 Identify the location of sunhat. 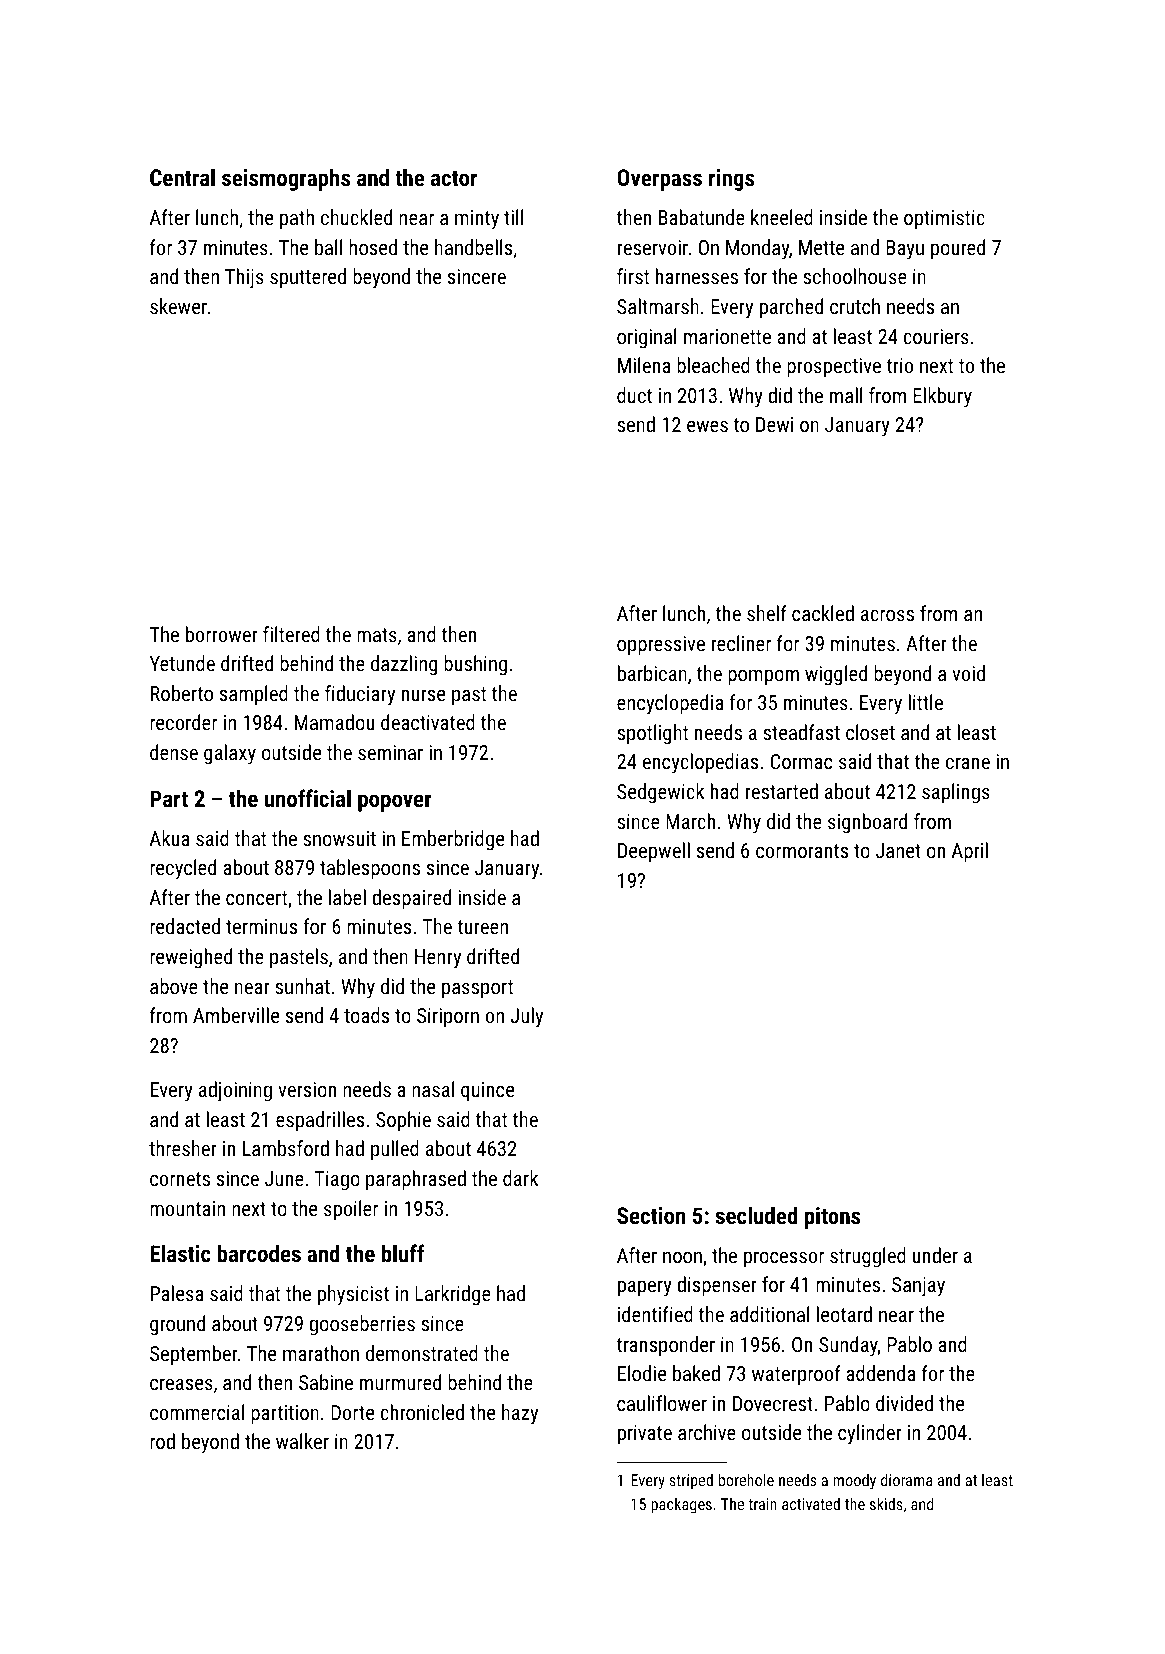
(302, 986).
